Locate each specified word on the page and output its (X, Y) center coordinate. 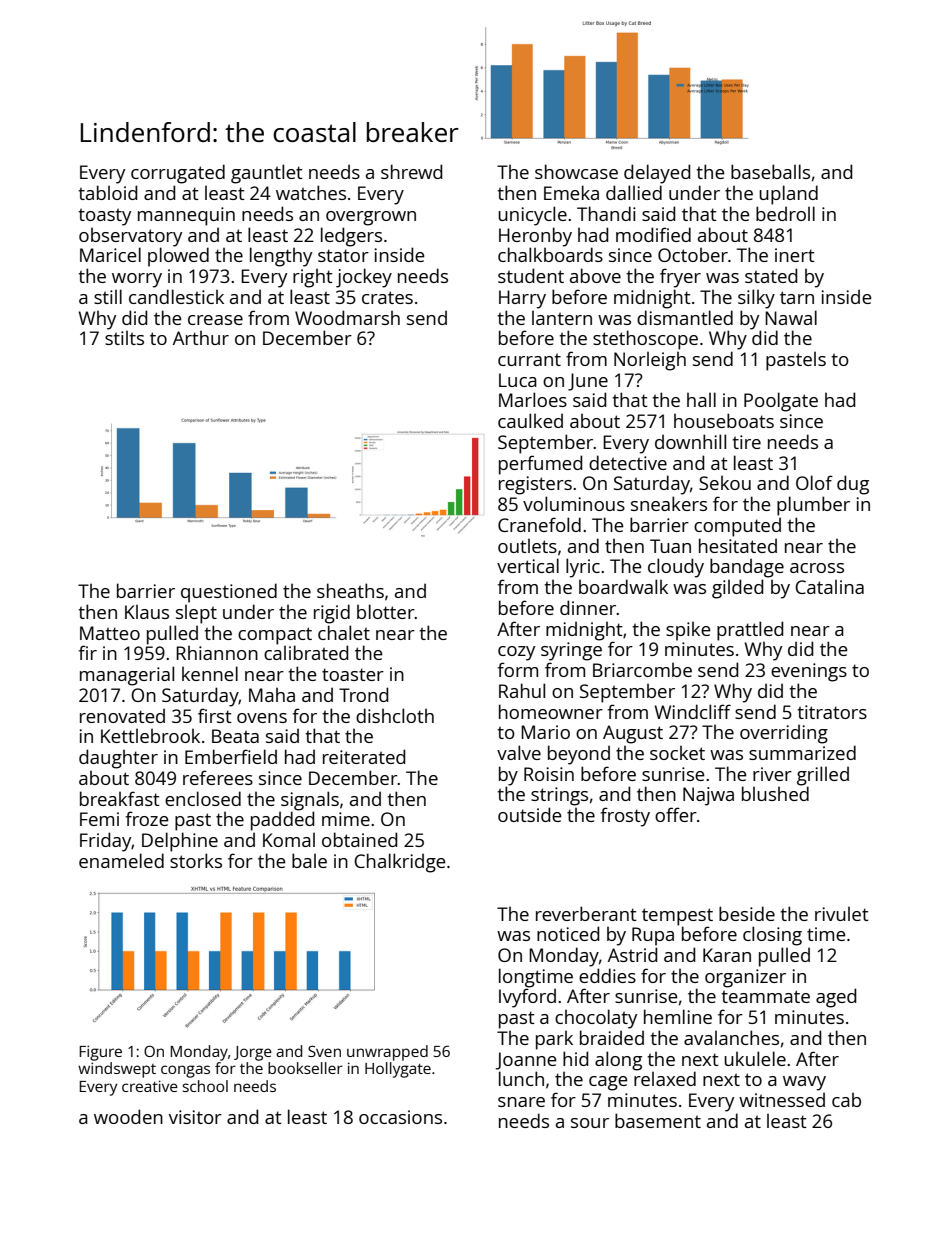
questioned (229, 593)
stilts (124, 338)
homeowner (551, 711)
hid (575, 1058)
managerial (127, 676)
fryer (680, 278)
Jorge (253, 1053)
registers (535, 485)
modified (653, 234)
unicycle (532, 216)
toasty (105, 217)
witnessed (782, 1099)
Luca (518, 380)
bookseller (305, 1068)
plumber (813, 506)
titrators (832, 712)
